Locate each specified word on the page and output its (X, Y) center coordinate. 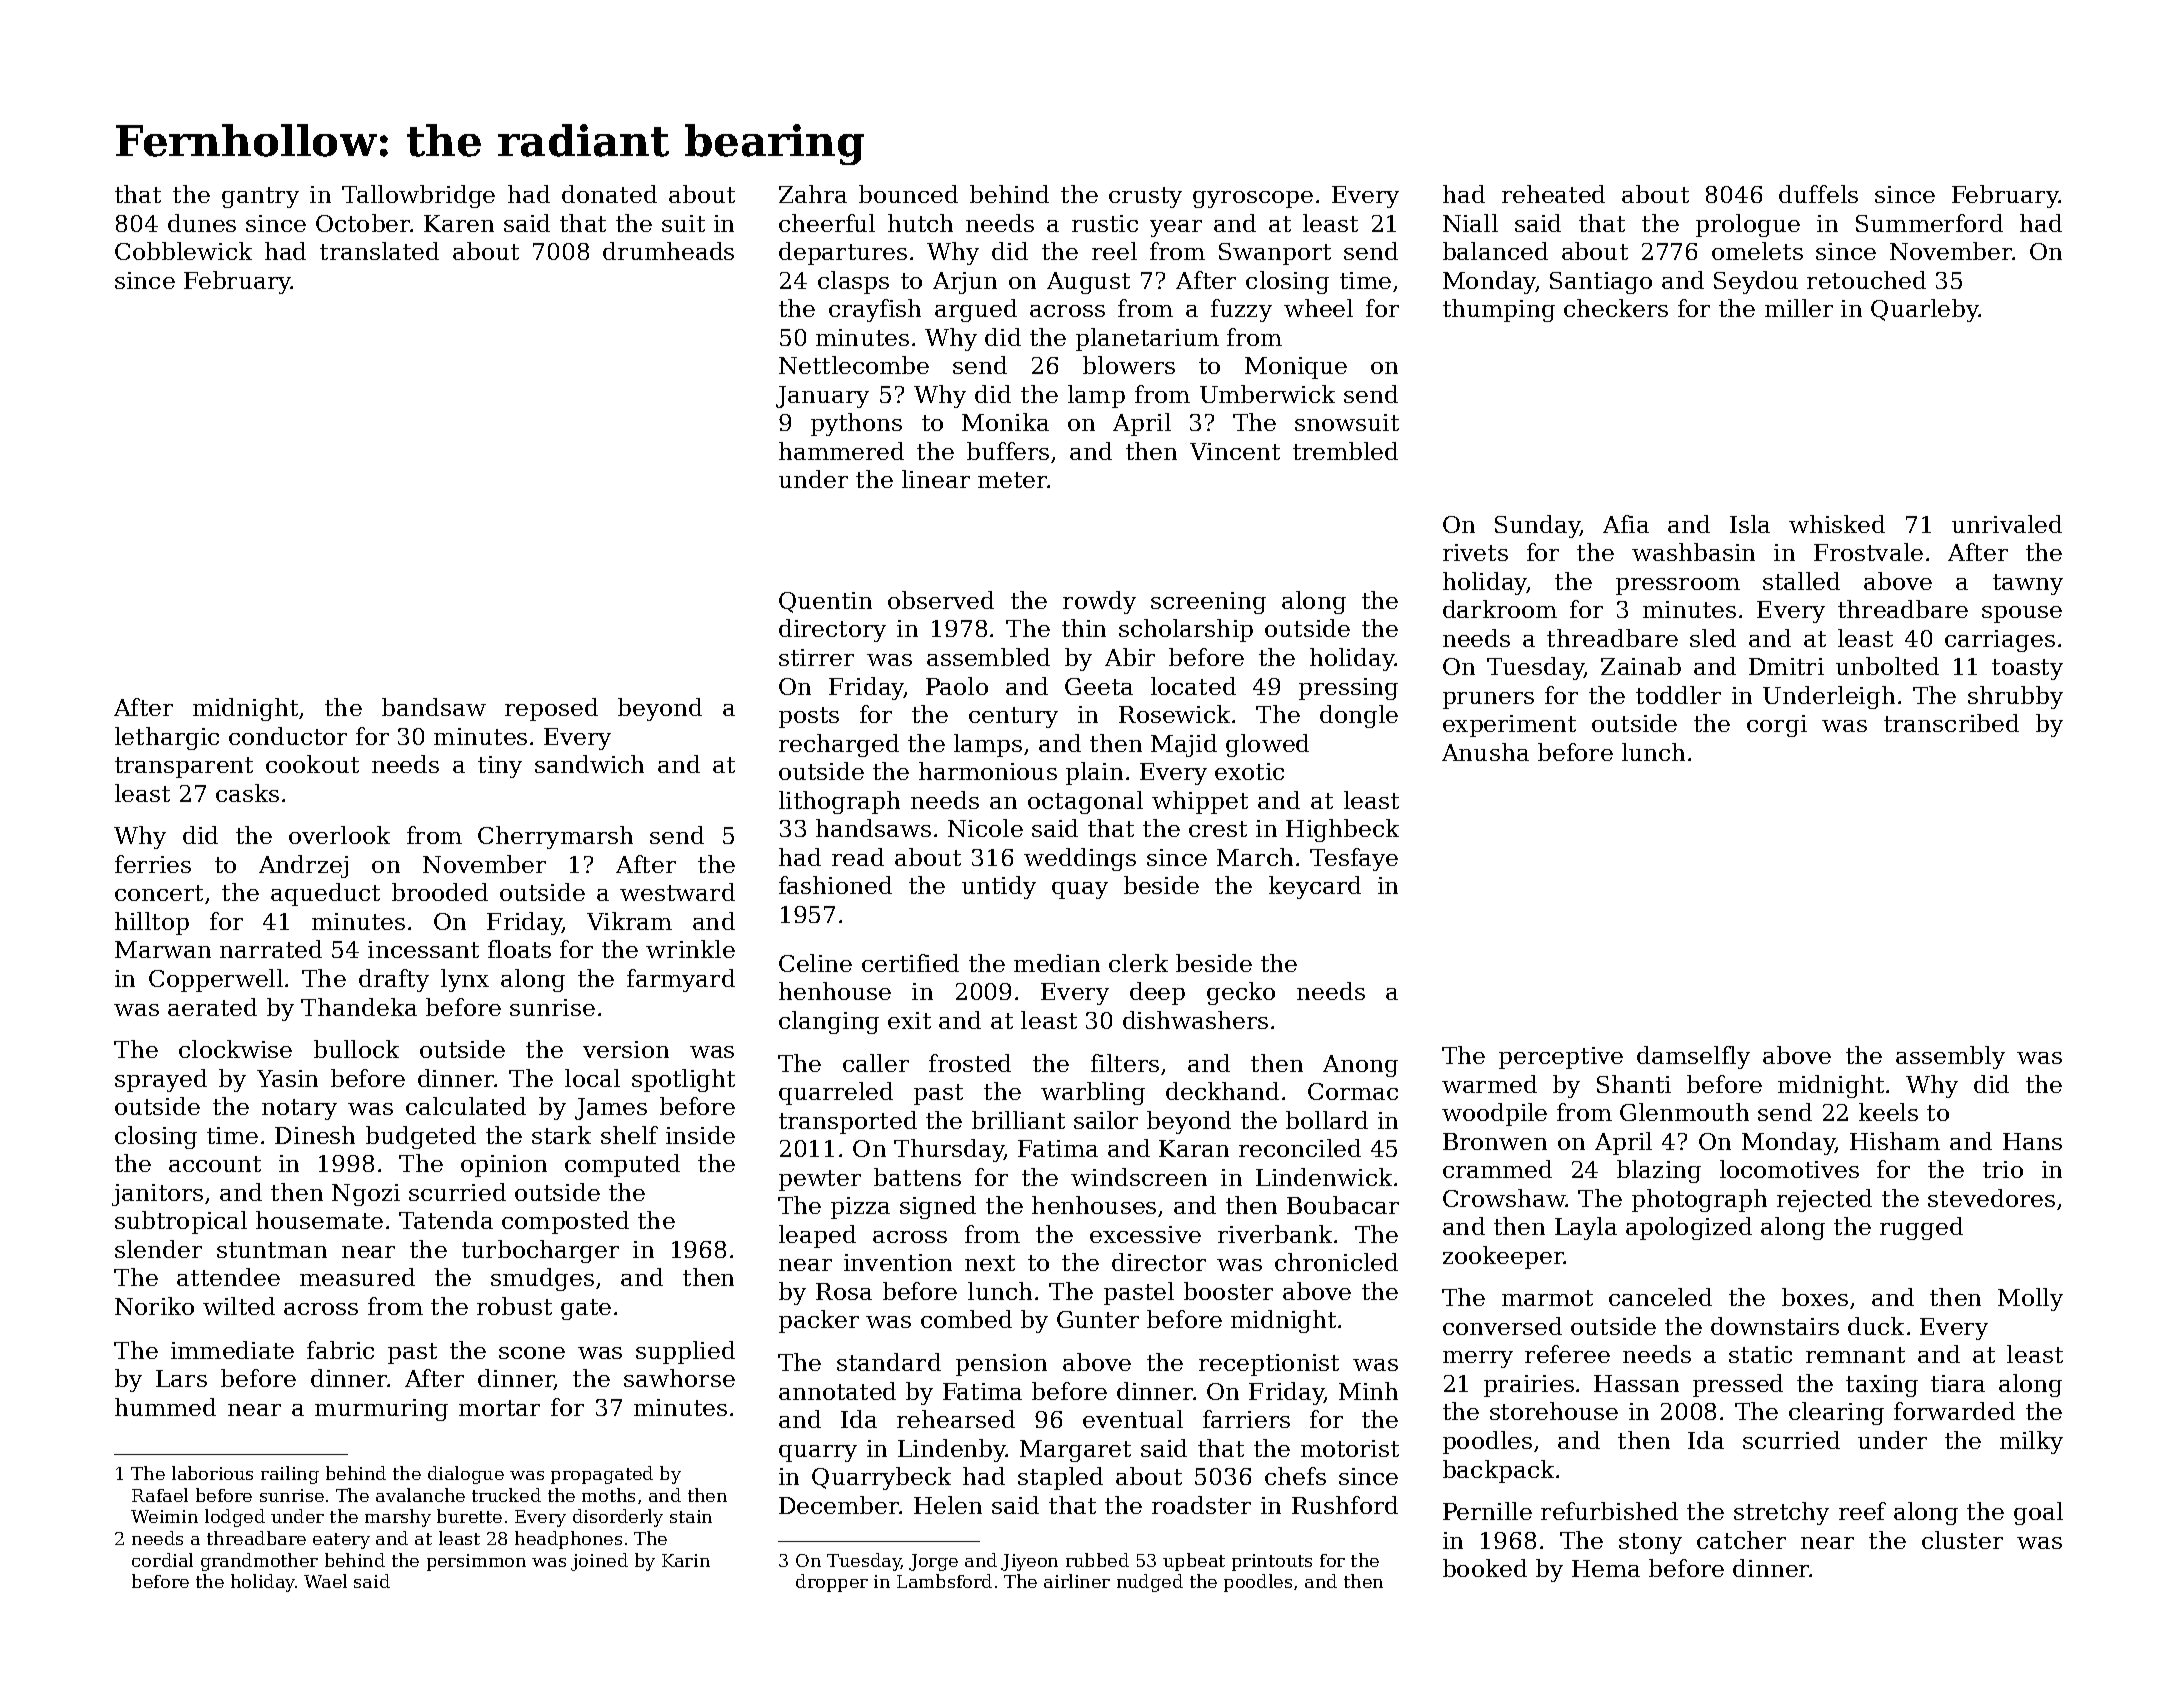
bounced (908, 194)
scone (532, 1353)
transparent (184, 767)
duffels (1818, 194)
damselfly (1693, 1057)
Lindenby (952, 1450)
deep (1157, 993)
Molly (2030, 1299)
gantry (260, 197)
